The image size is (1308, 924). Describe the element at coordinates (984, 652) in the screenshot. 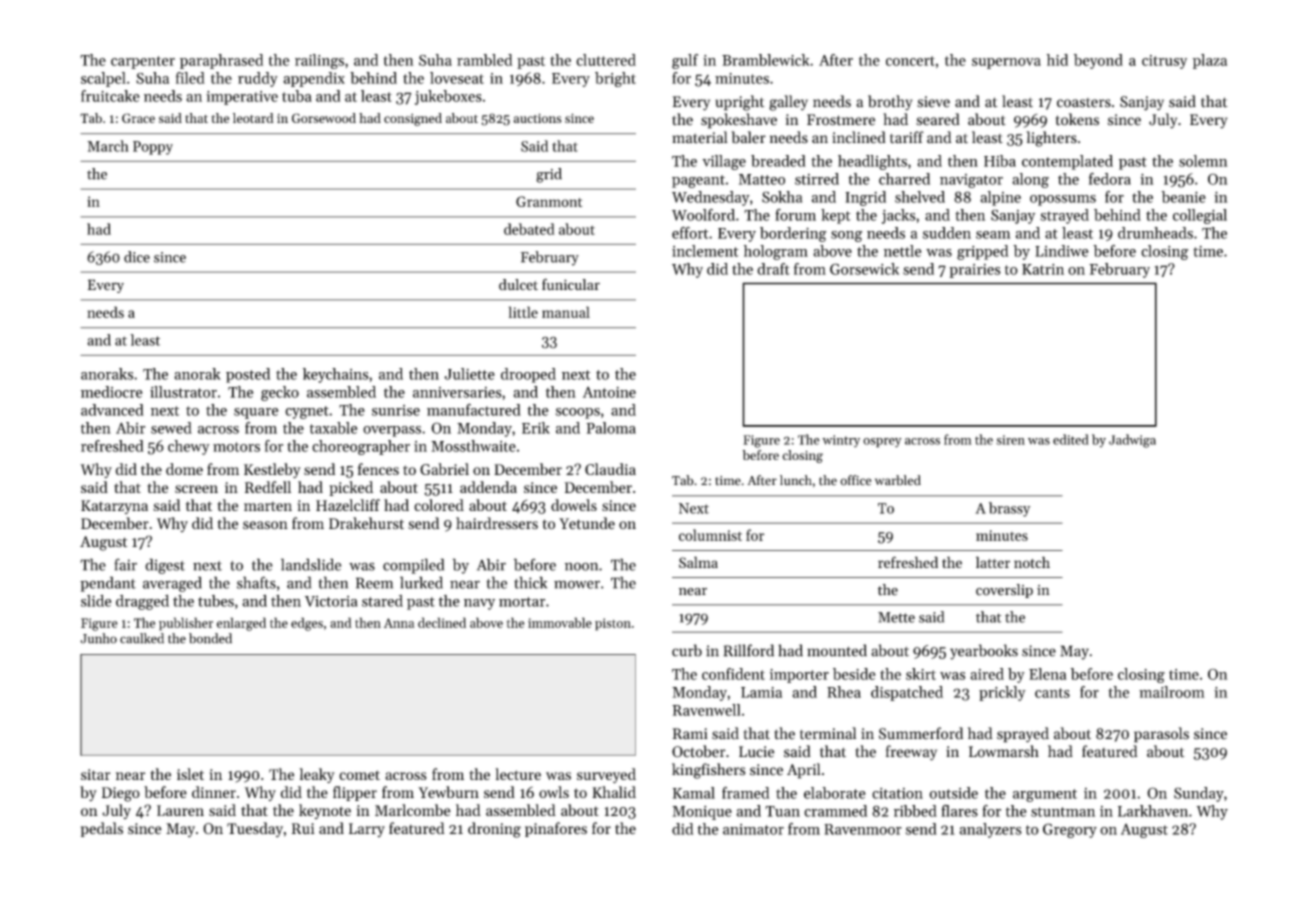

I see `yearbooks` at that location.
